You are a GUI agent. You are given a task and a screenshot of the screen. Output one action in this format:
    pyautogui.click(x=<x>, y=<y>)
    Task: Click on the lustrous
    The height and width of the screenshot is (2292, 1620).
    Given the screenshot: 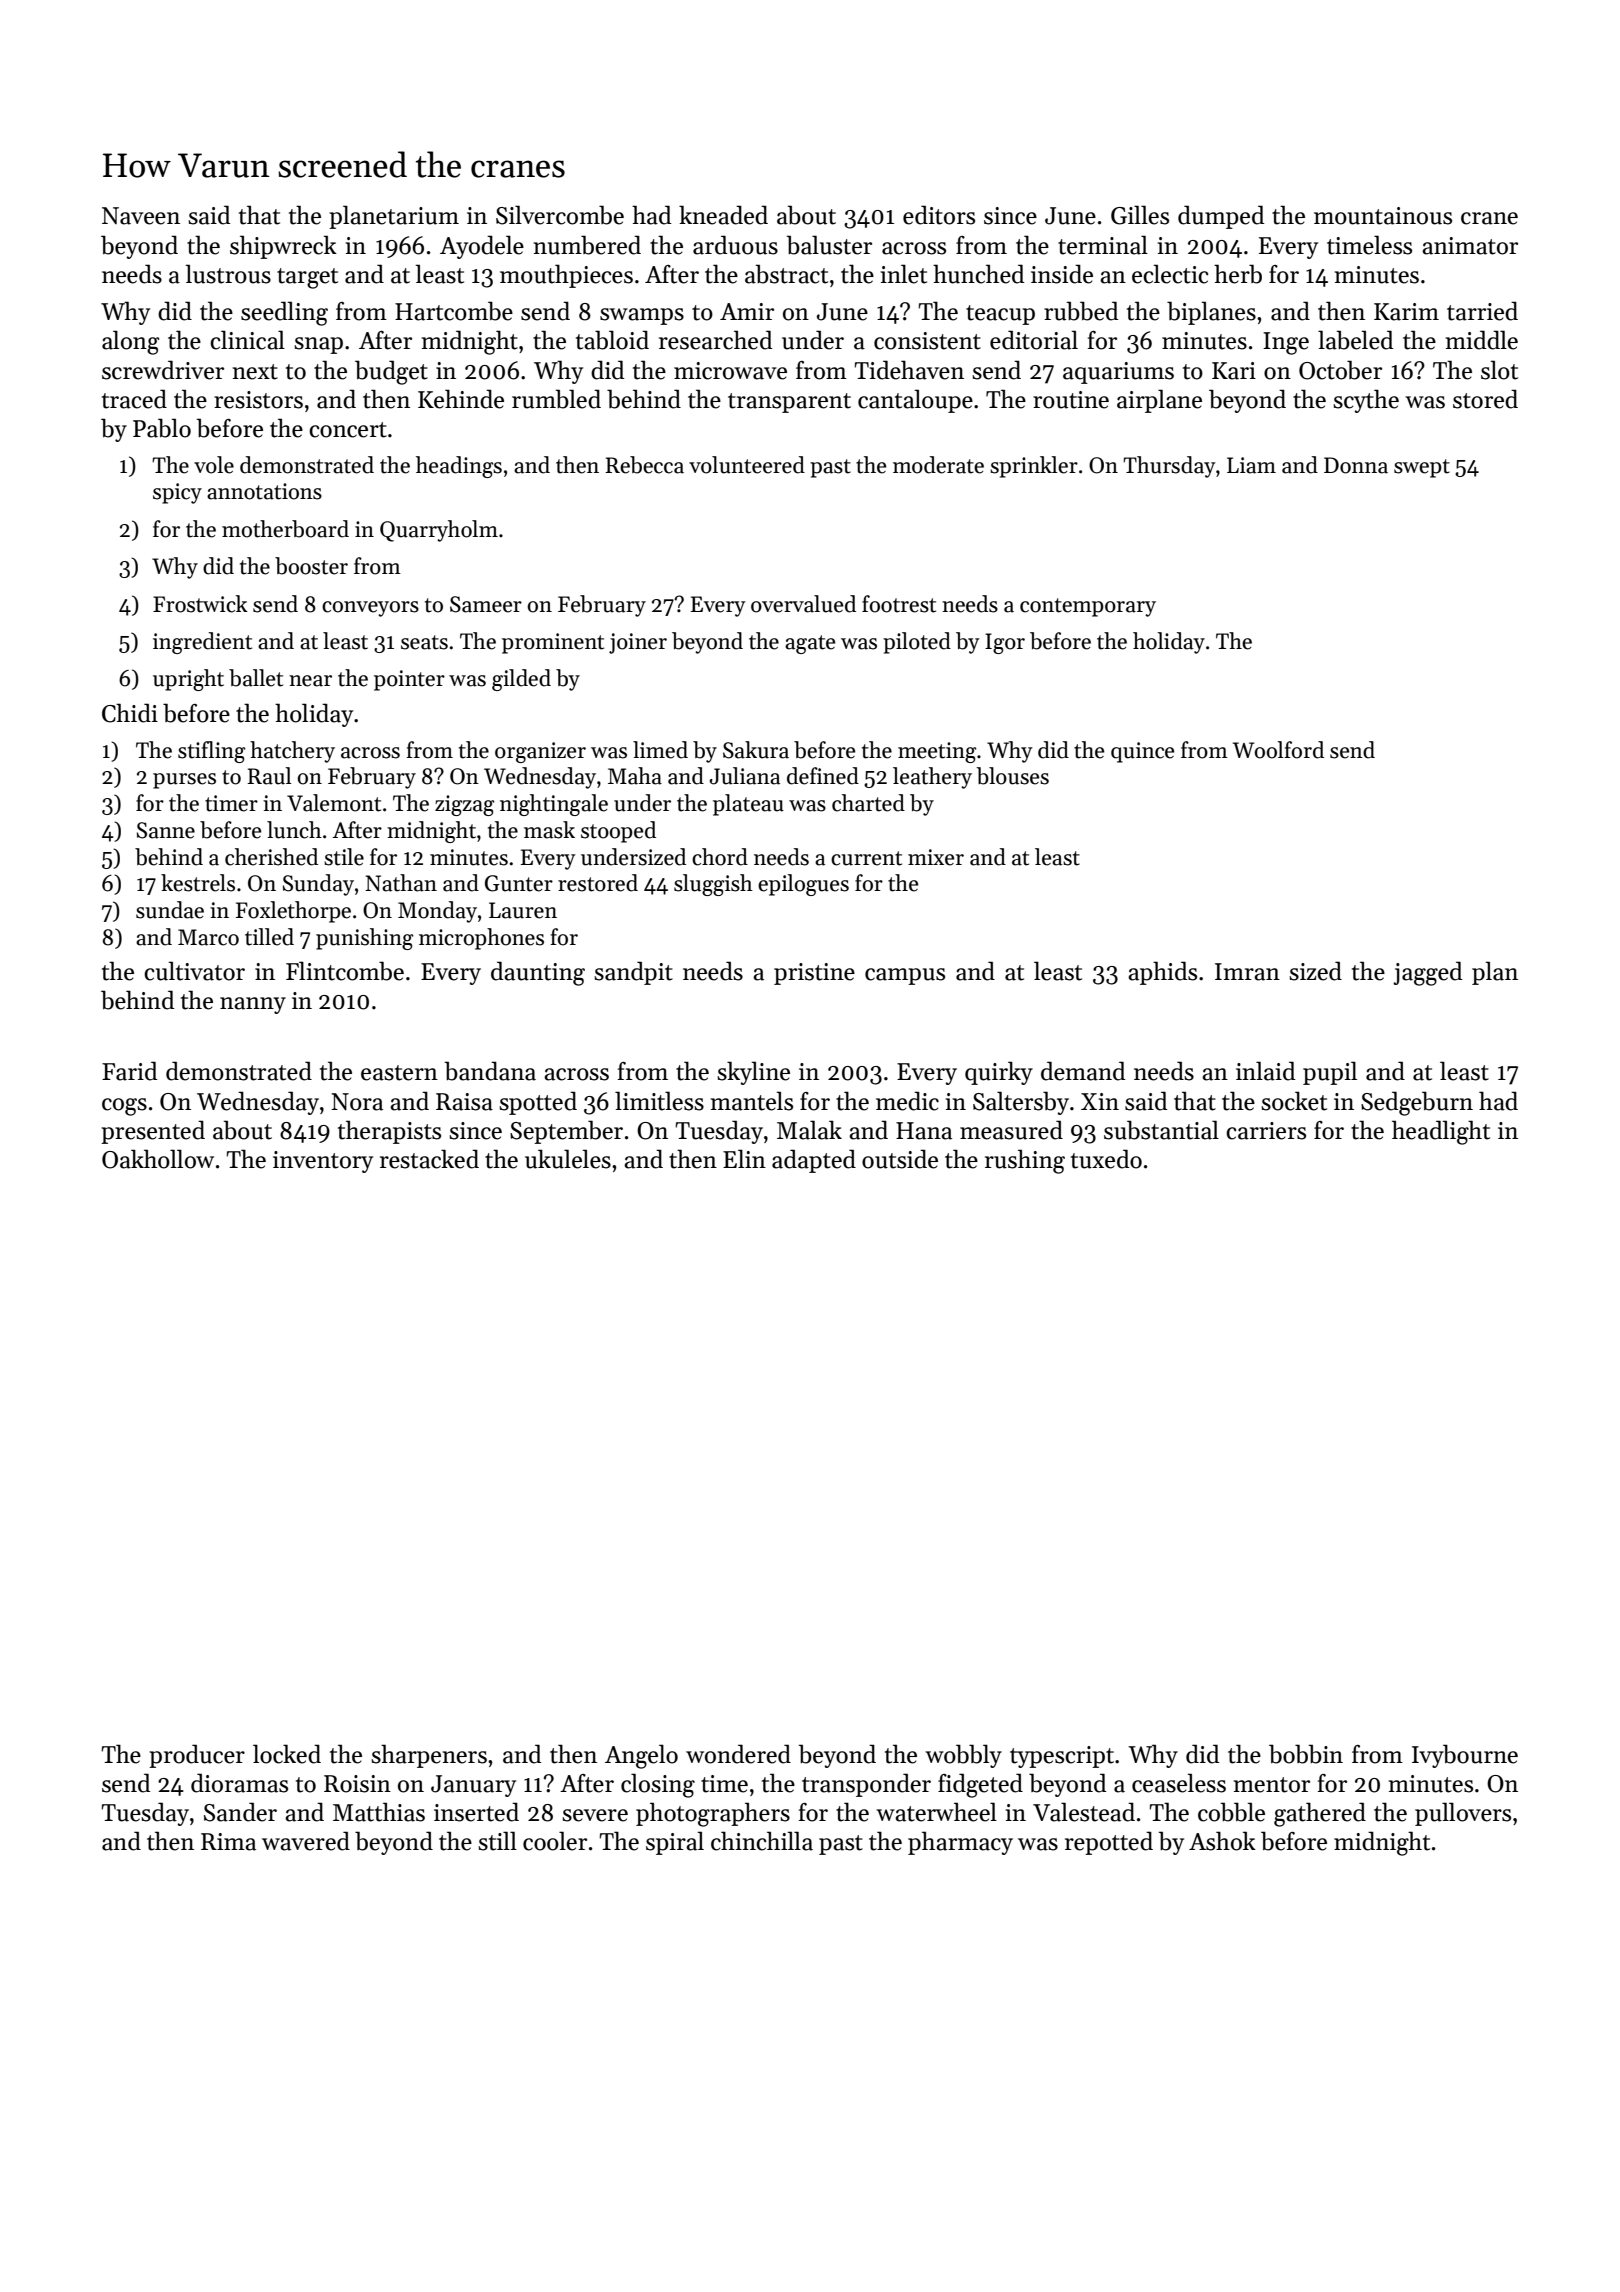 What is the action you would take?
    pyautogui.click(x=228, y=274)
